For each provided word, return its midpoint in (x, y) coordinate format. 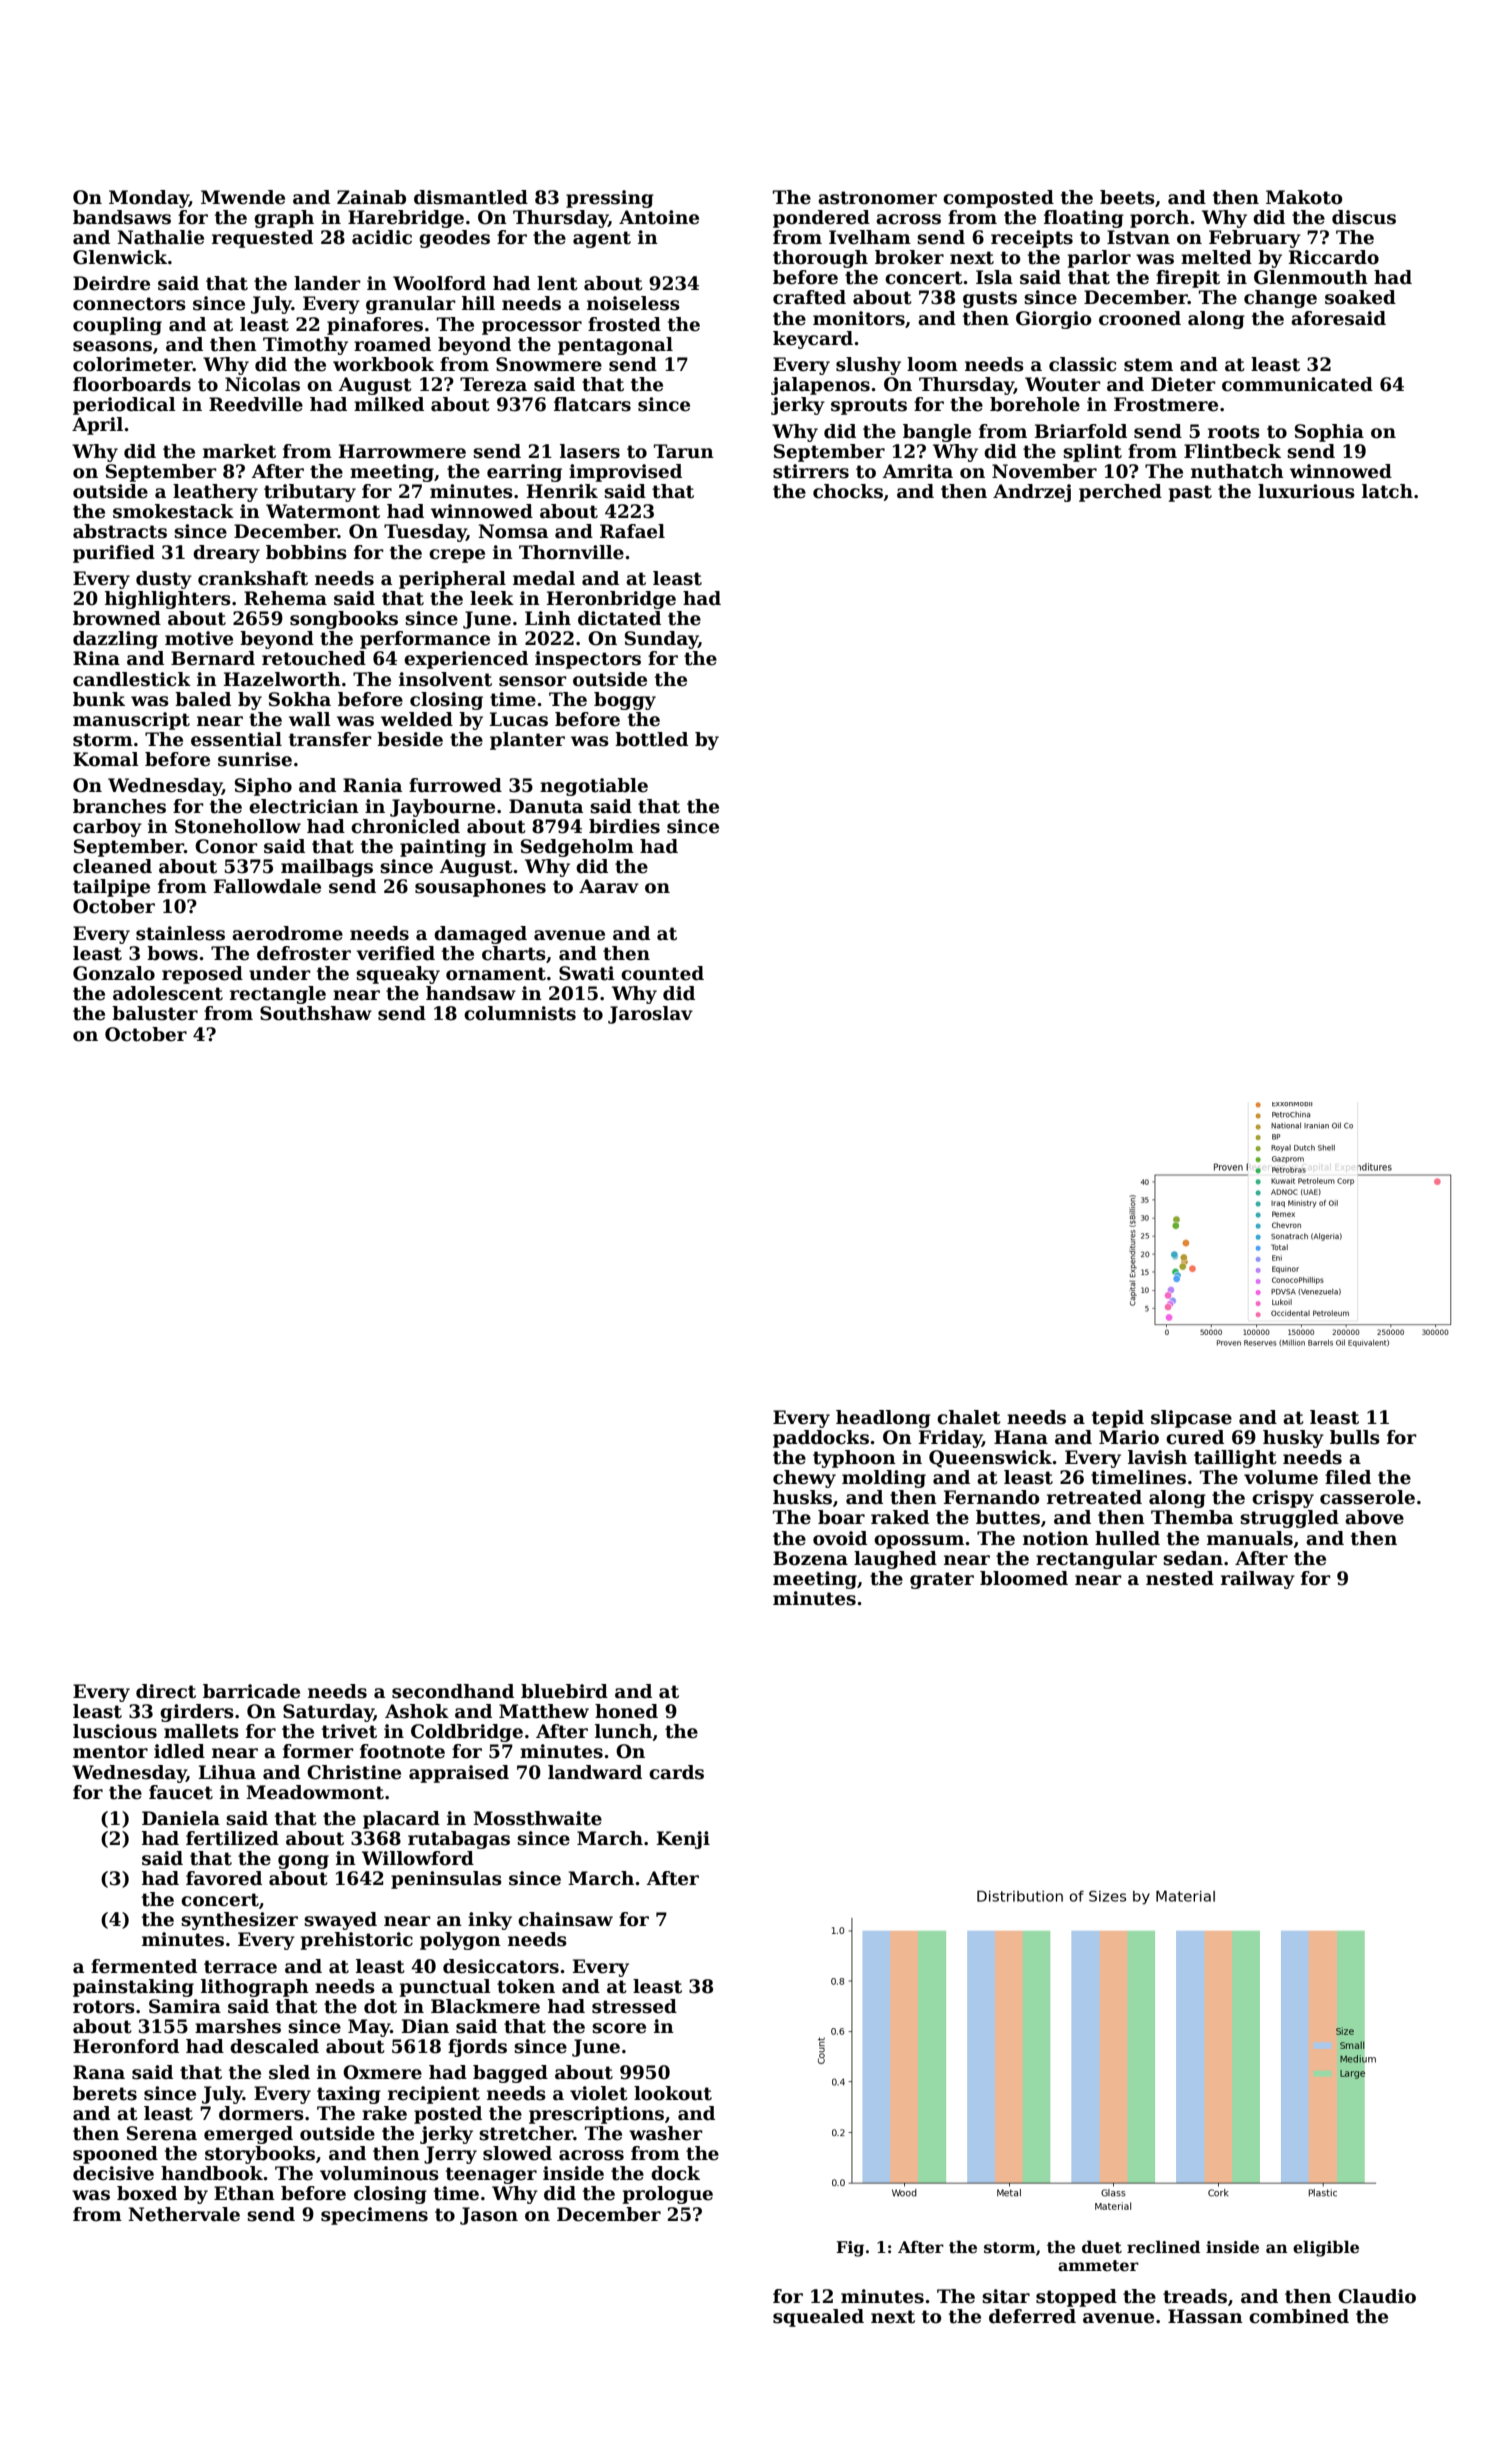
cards (676, 1772)
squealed (818, 2318)
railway (1258, 1580)
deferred (1032, 2316)
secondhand (453, 1691)
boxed (147, 2193)
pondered (821, 219)
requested (262, 239)
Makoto (1304, 197)
